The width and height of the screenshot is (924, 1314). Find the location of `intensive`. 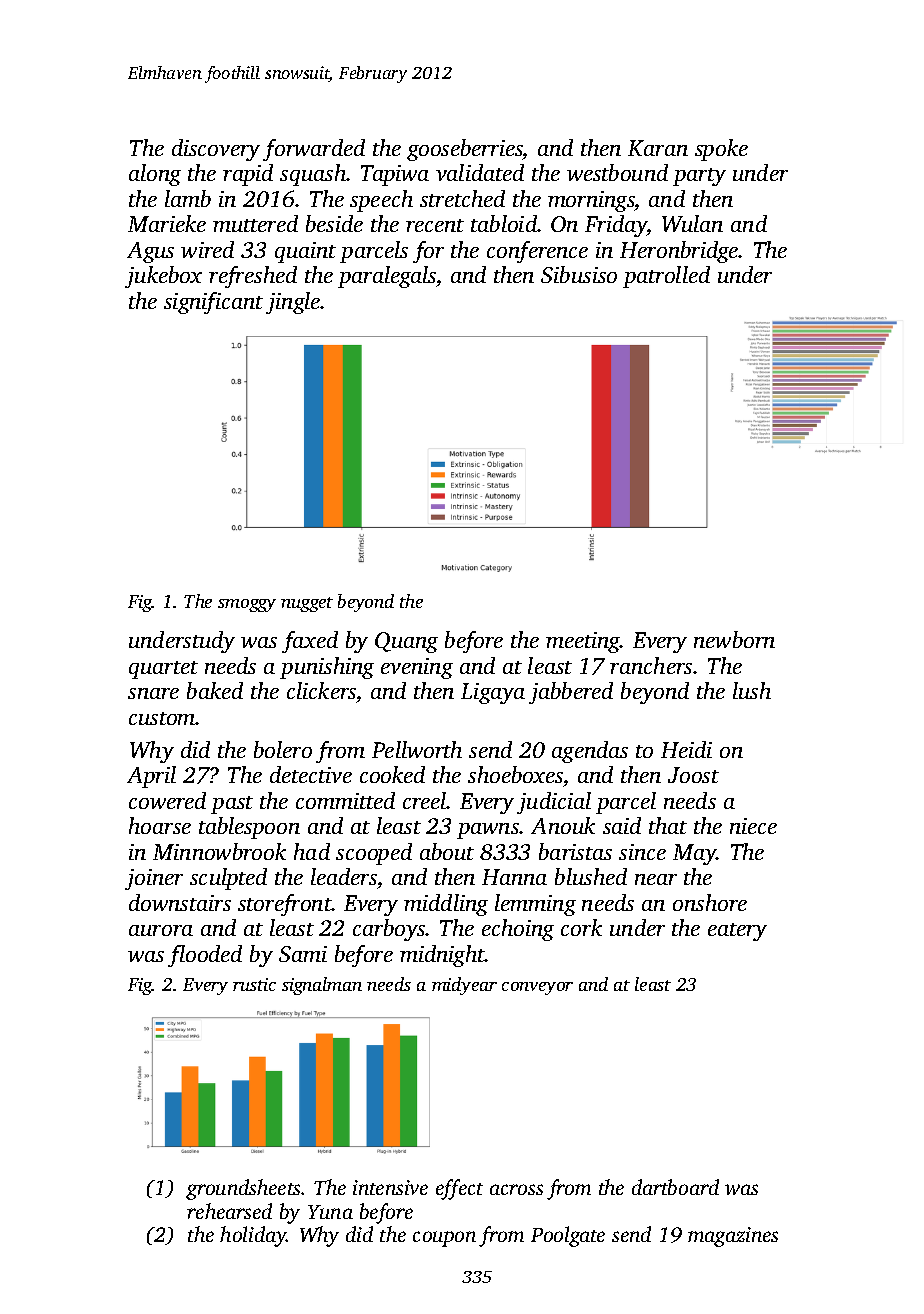

intensive is located at coordinates (390, 1187).
